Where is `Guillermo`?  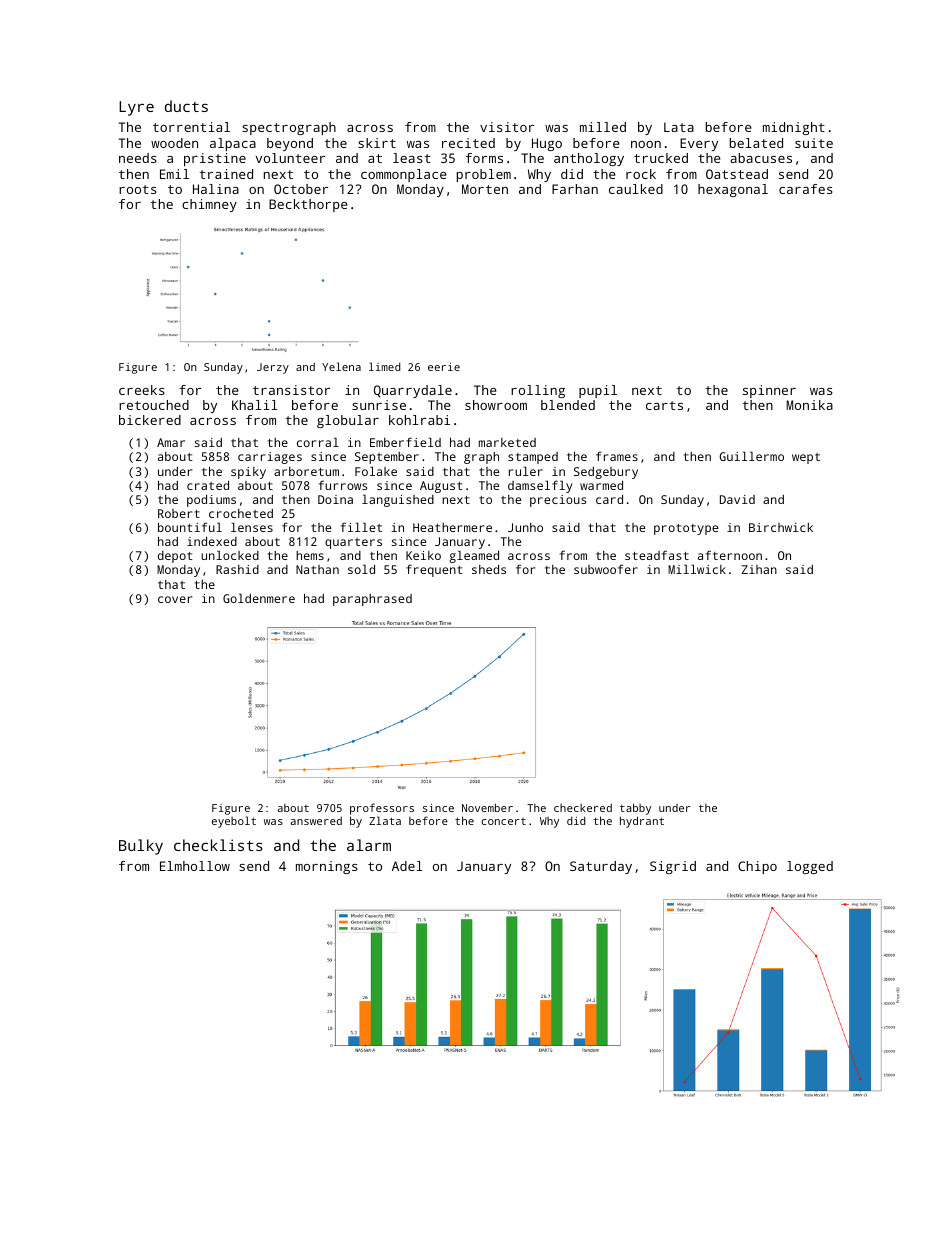
Guillermo is located at coordinates (751, 456).
